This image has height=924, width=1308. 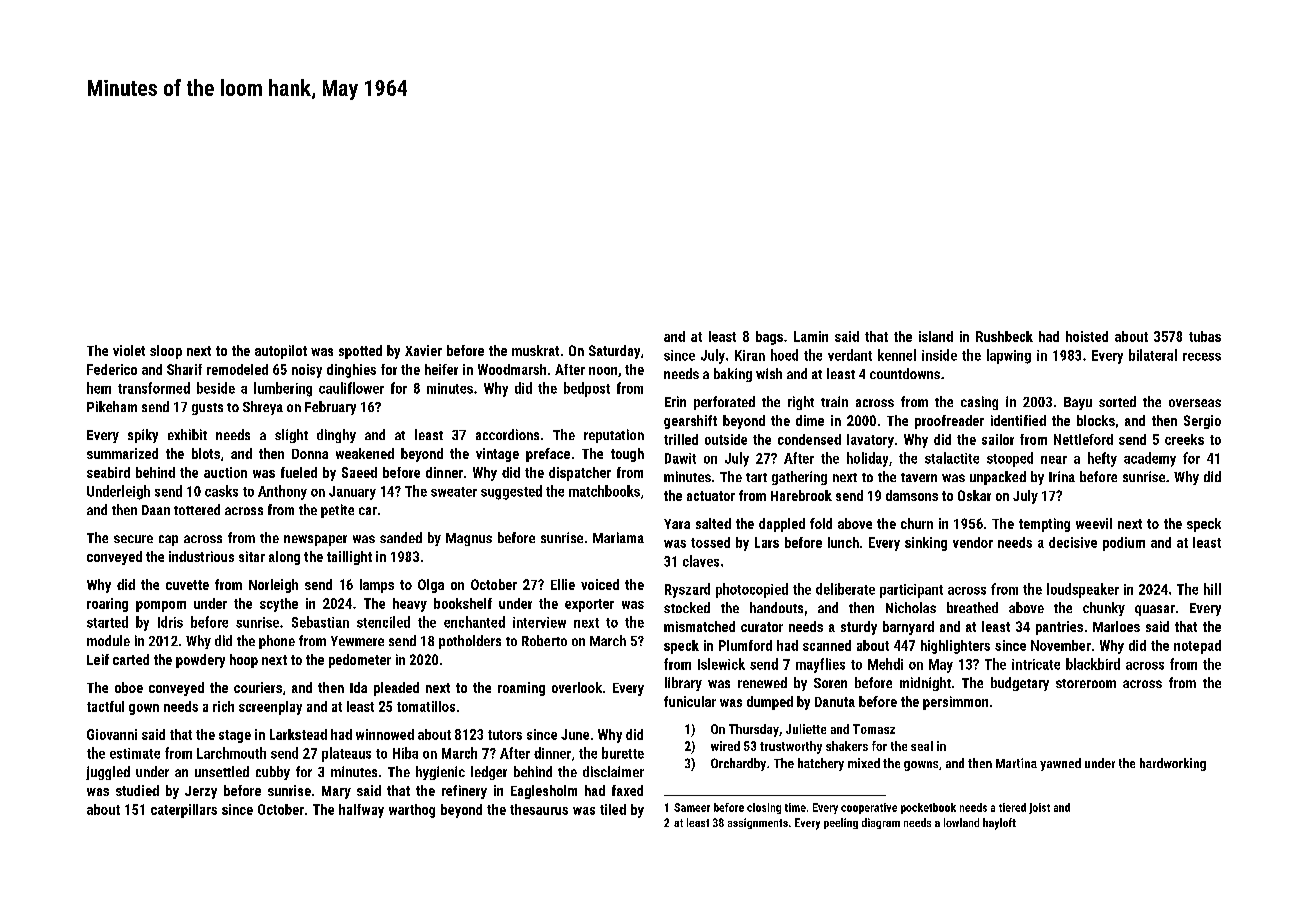 What do you see at coordinates (1018, 420) in the image?
I see `identified` at bounding box center [1018, 420].
